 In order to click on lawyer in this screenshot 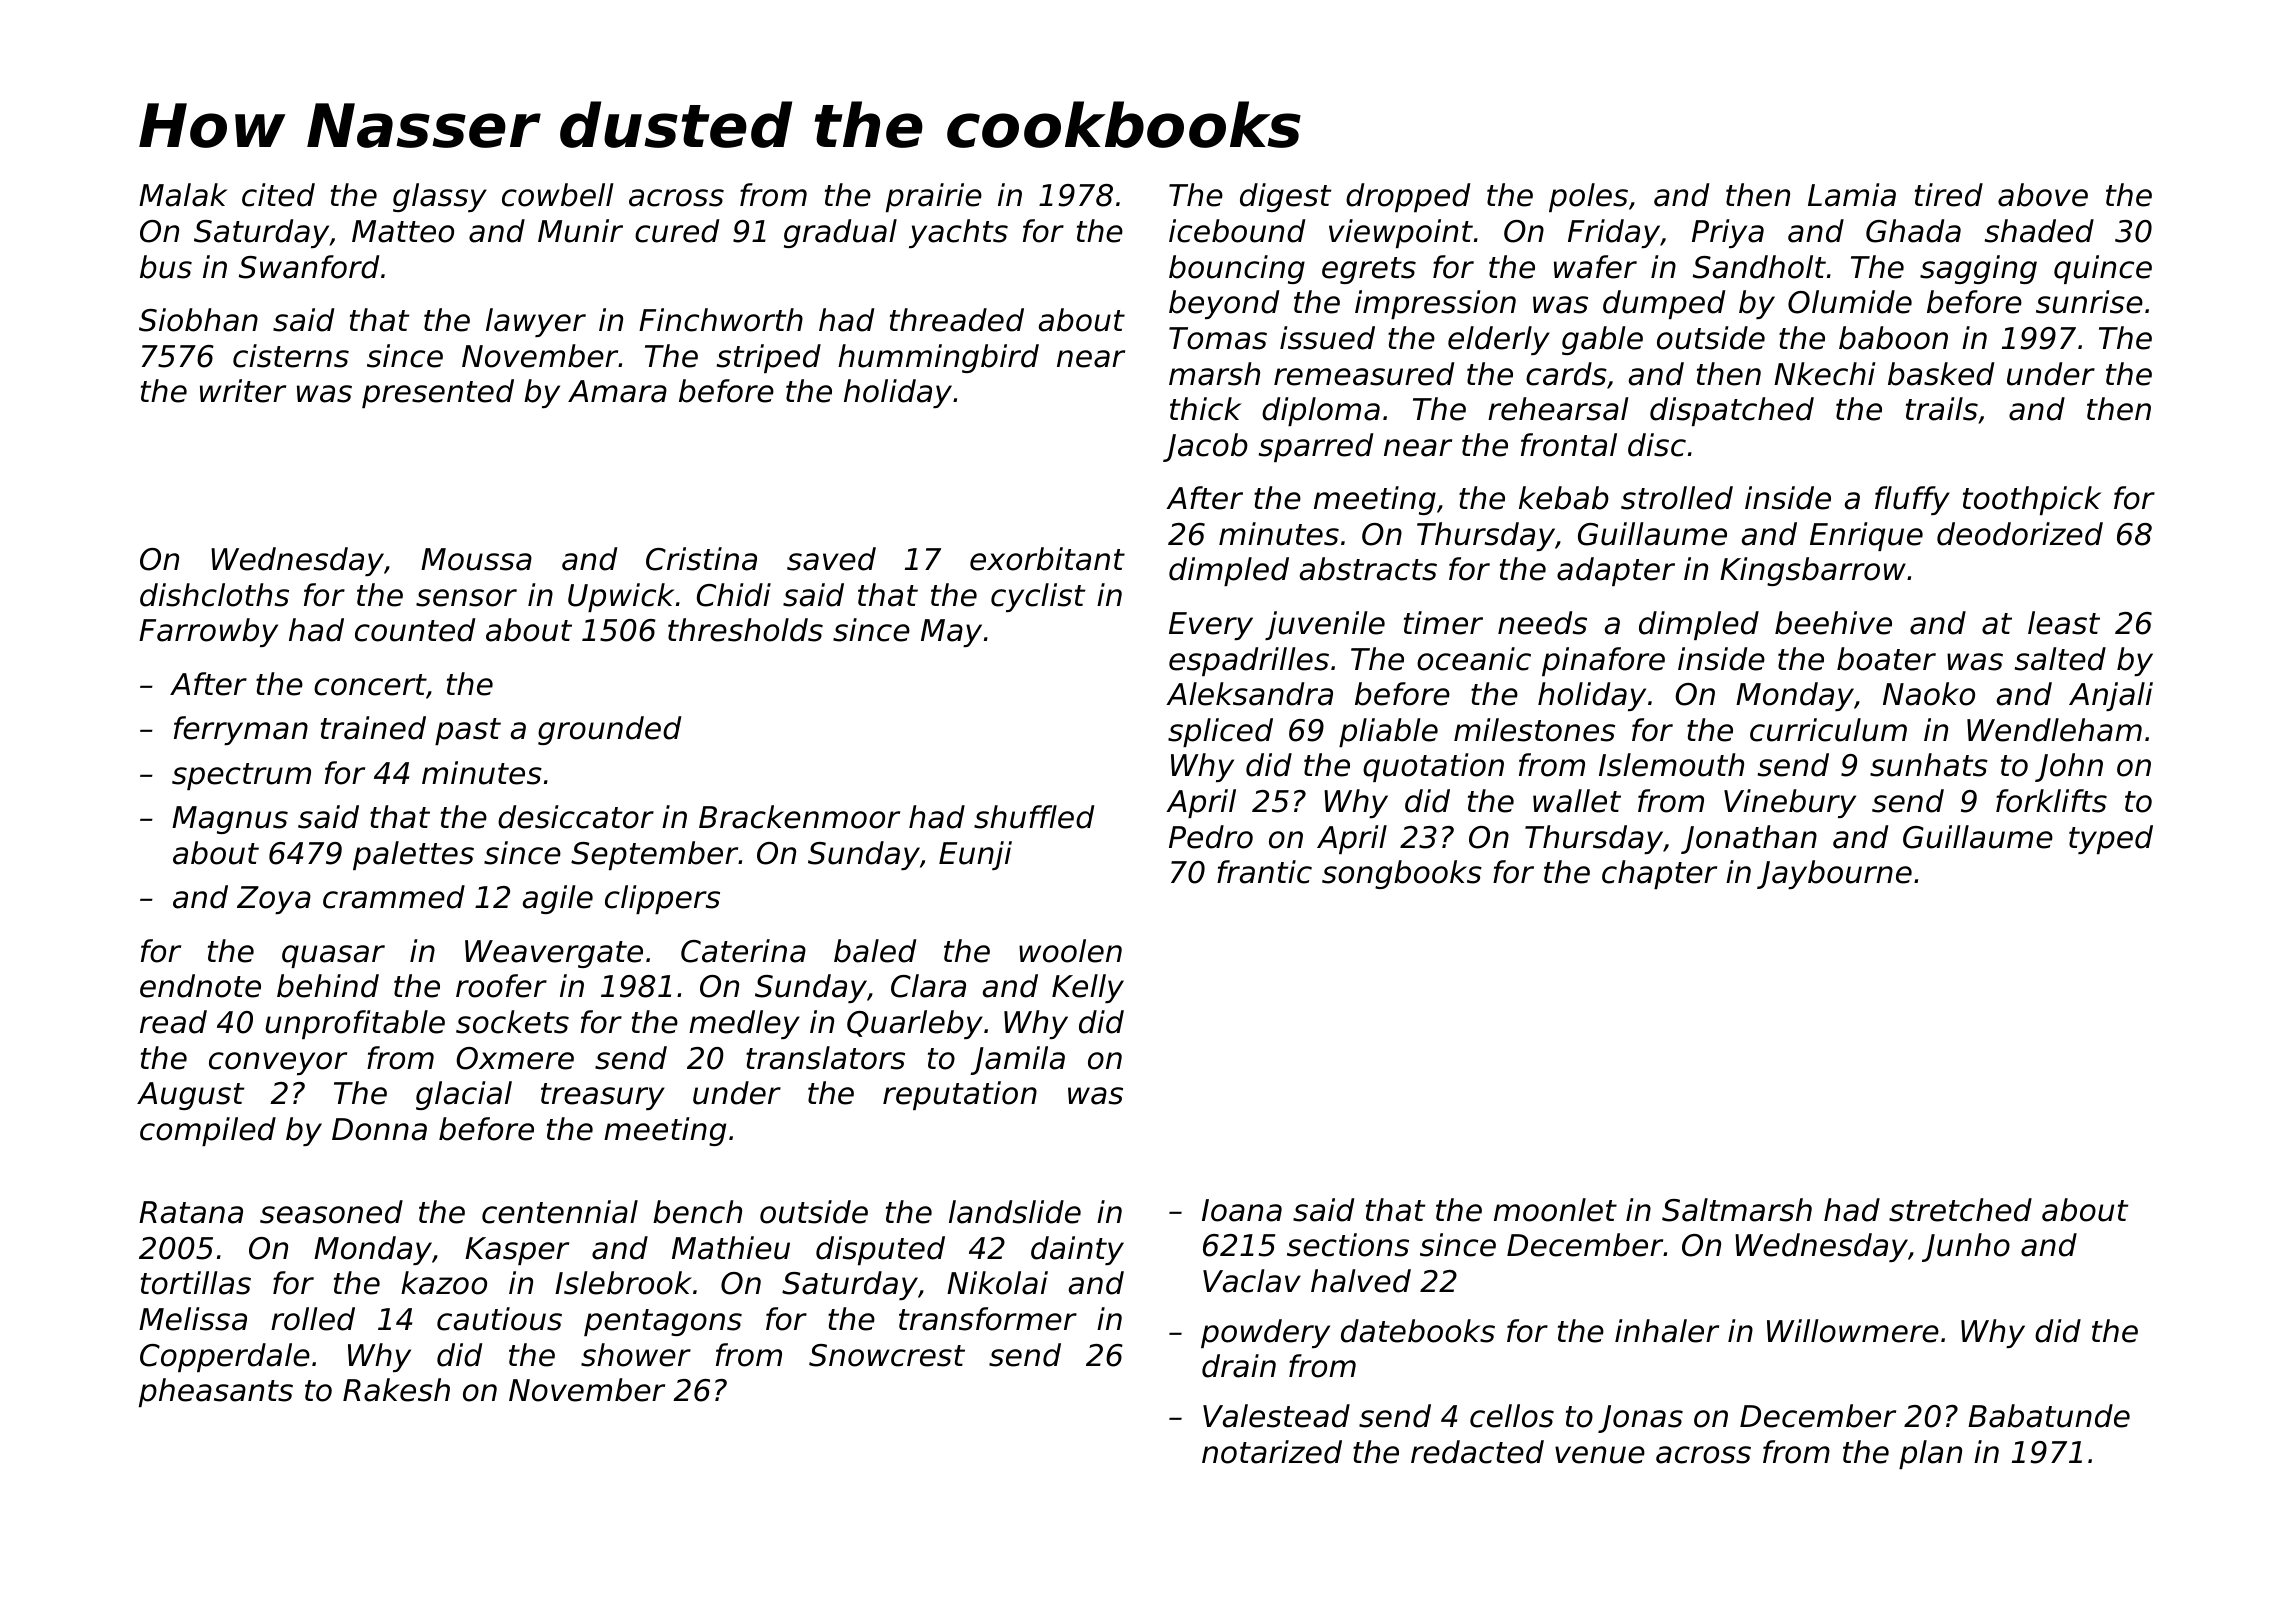, I will do `click(536, 322)`.
